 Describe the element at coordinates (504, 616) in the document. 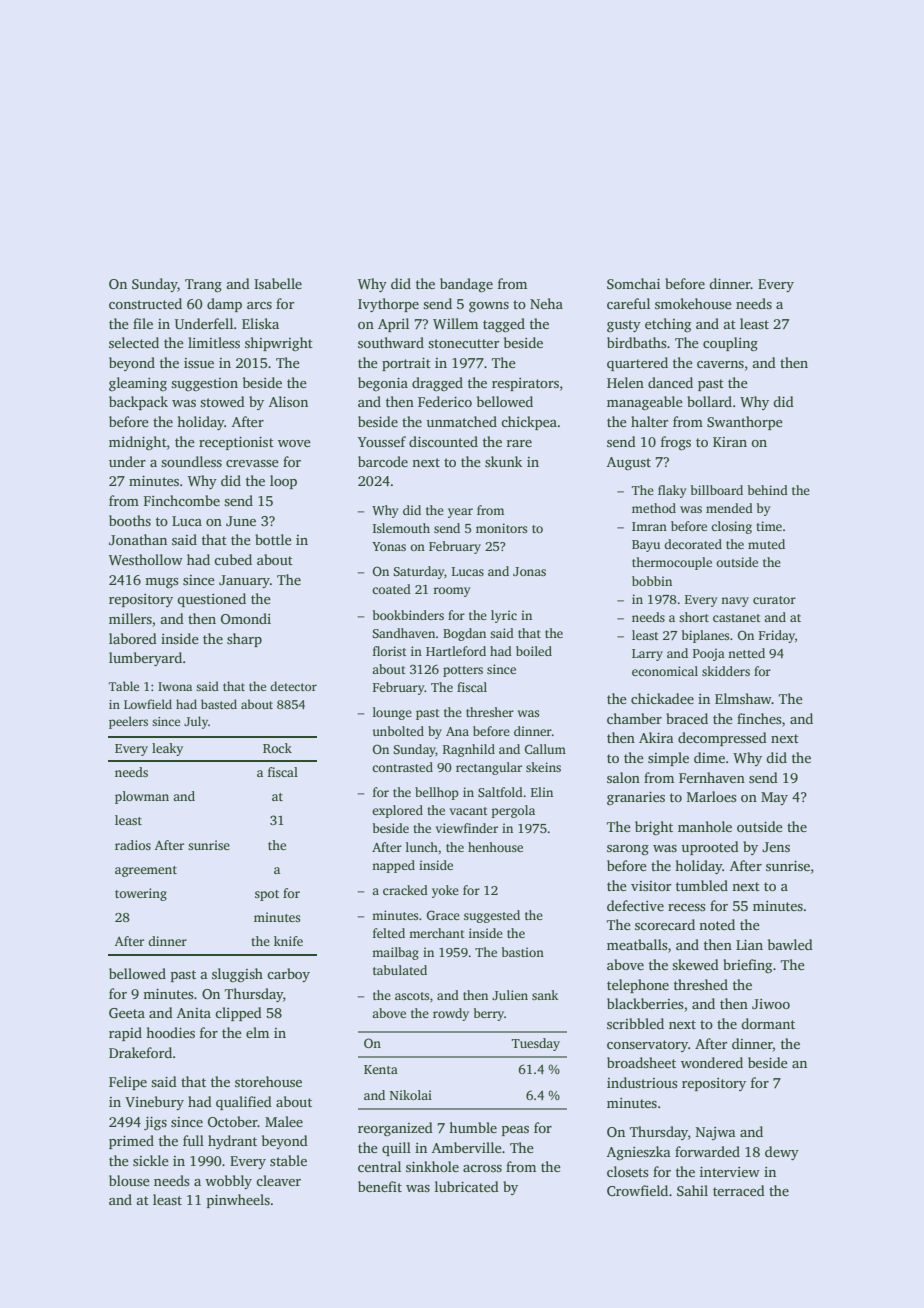

I see `lyric` at that location.
